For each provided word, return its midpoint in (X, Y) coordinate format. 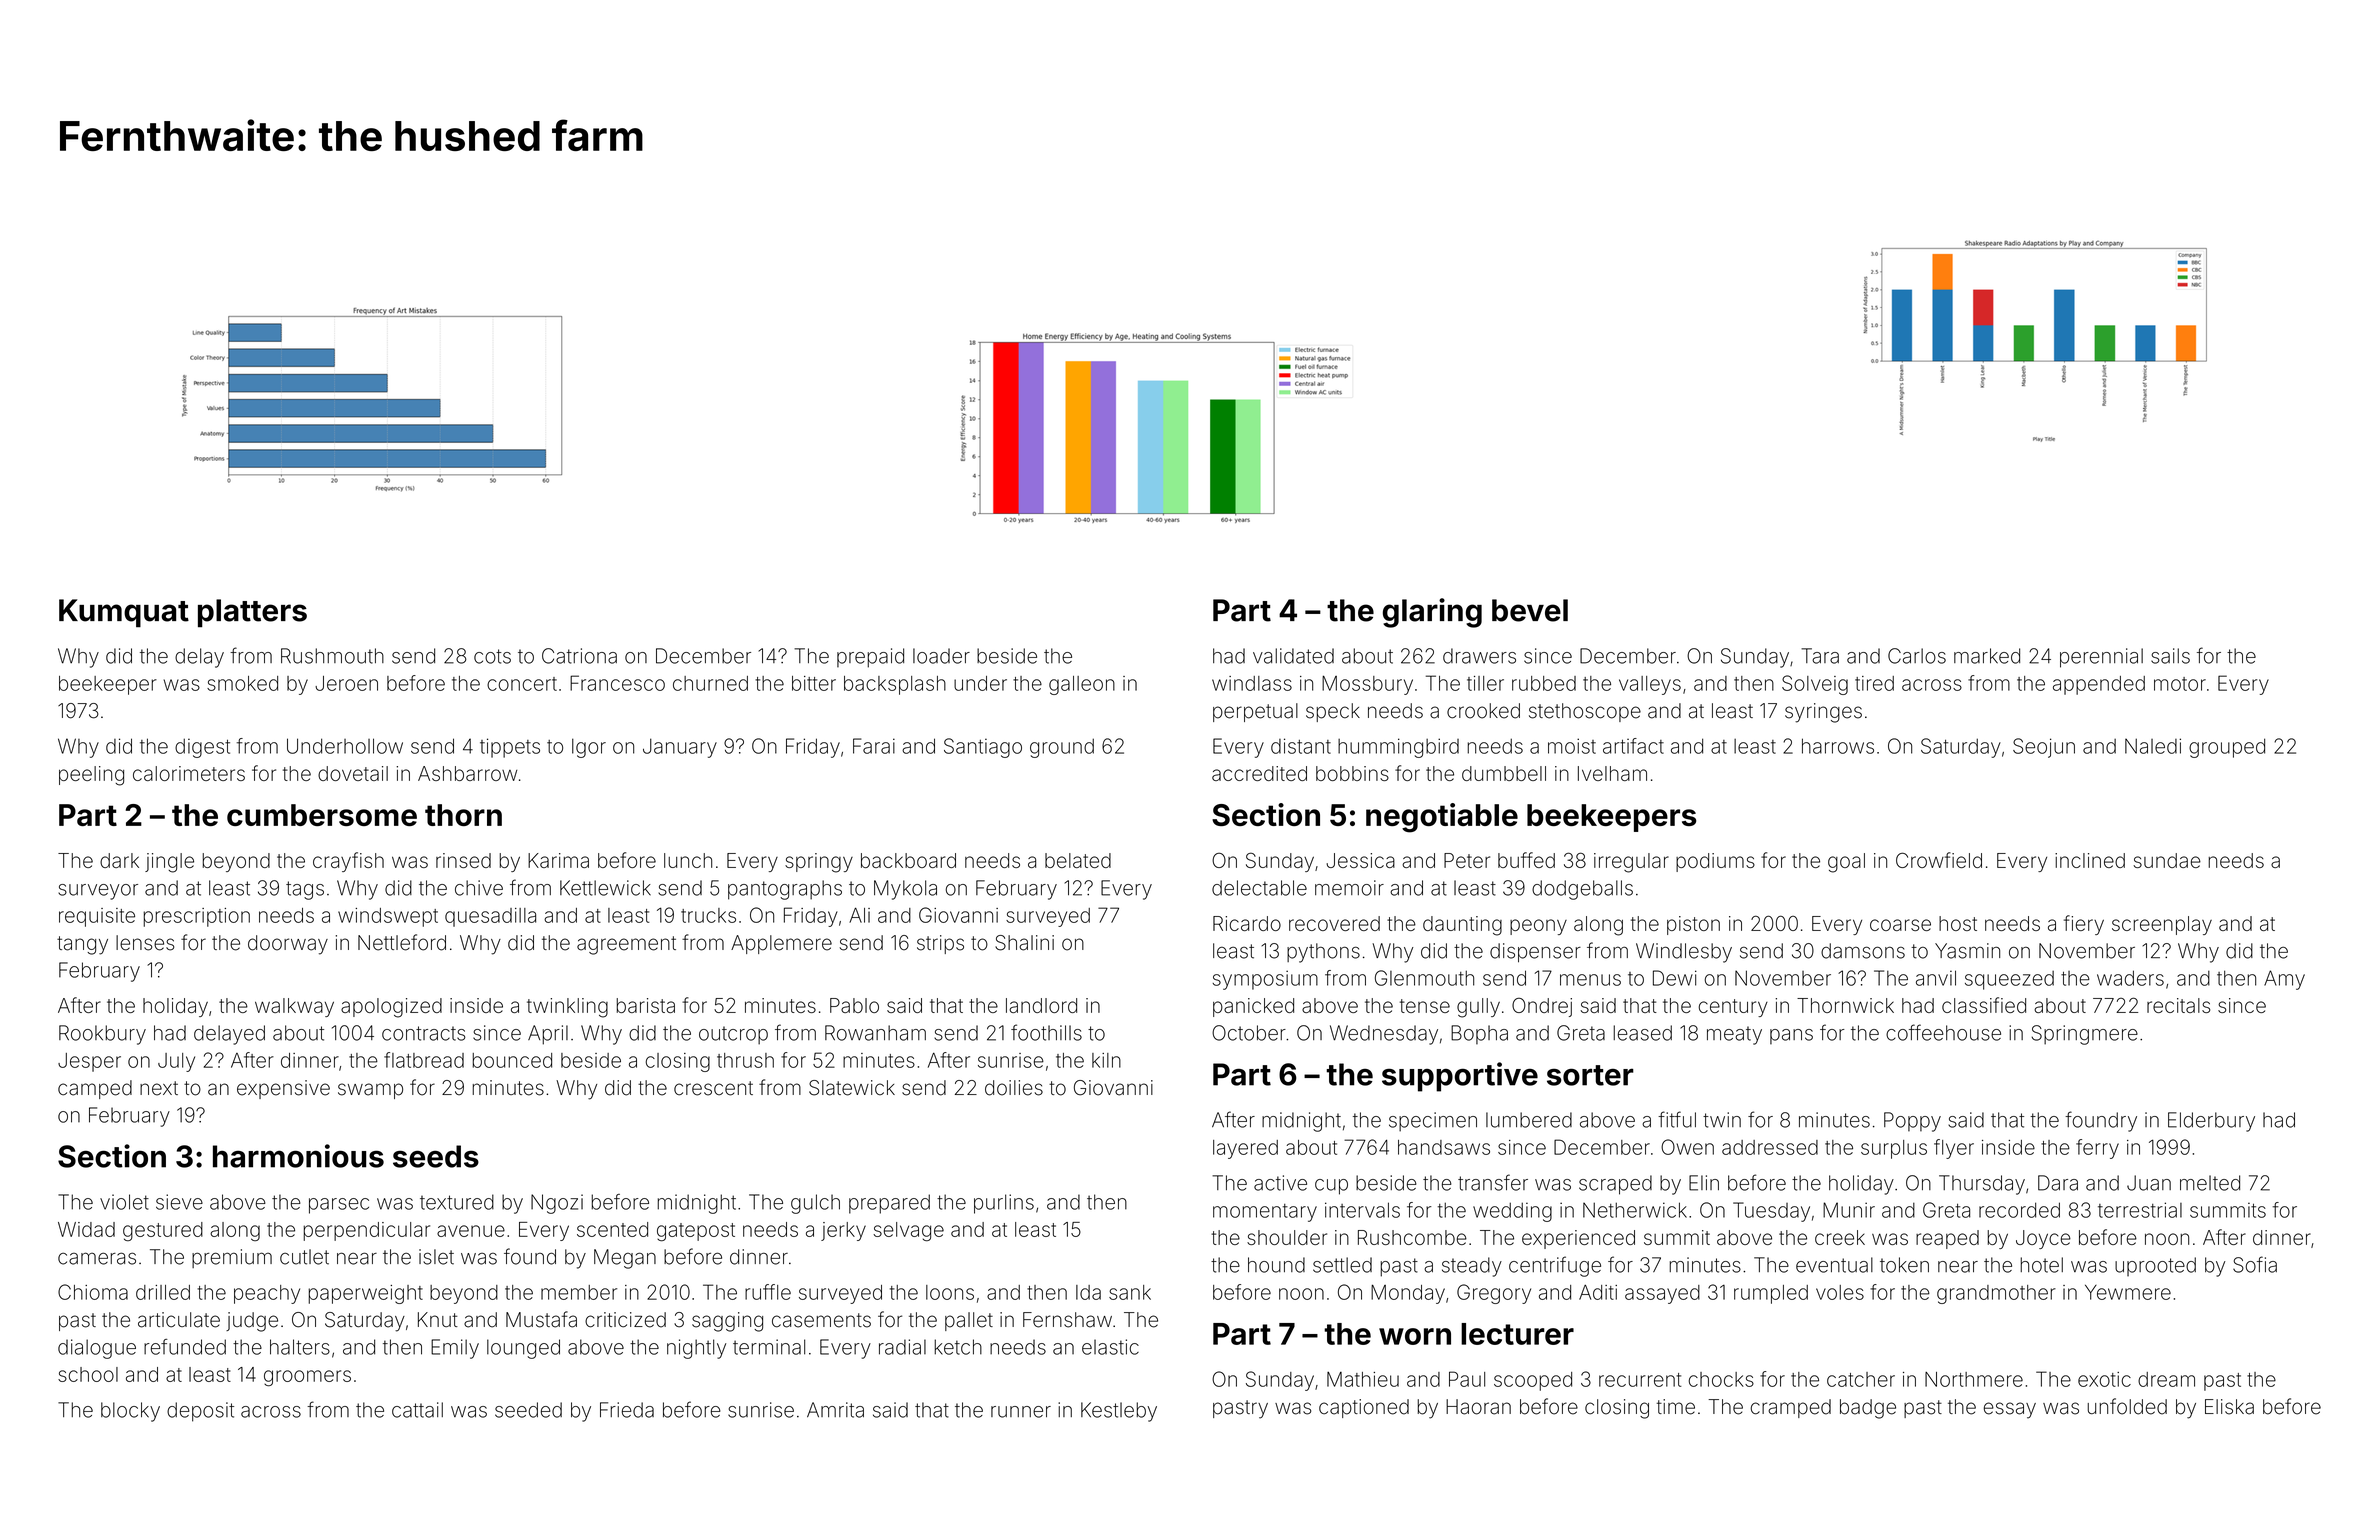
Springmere (2085, 1035)
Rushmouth (332, 656)
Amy (2284, 980)
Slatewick (852, 1088)
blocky (130, 1412)
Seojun (2044, 748)
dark (119, 860)
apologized (391, 1008)
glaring (1432, 613)
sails (2170, 656)
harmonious (298, 1156)
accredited (1259, 773)
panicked (1253, 1007)
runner (1021, 1412)
